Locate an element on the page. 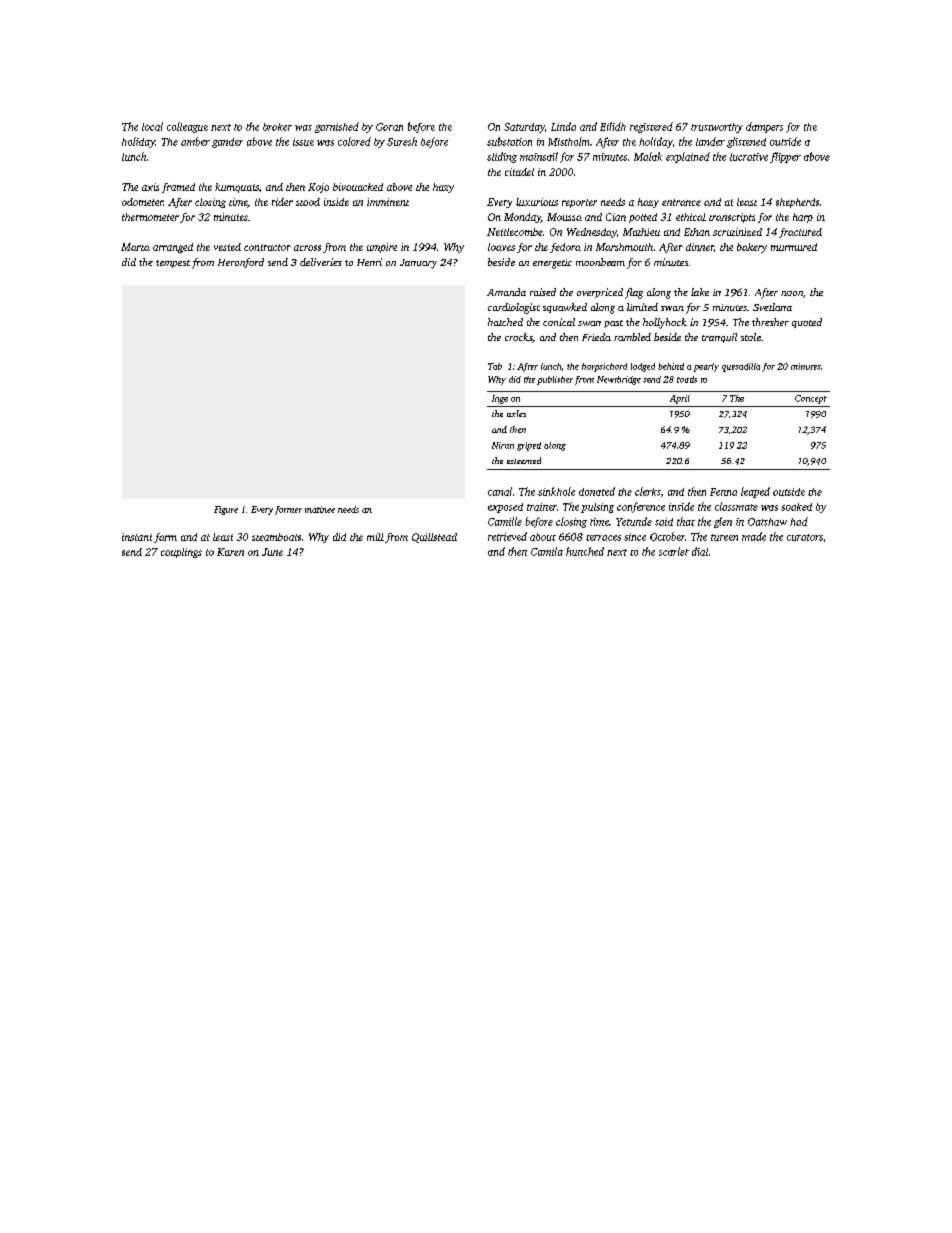  Niran is located at coordinates (503, 445).
